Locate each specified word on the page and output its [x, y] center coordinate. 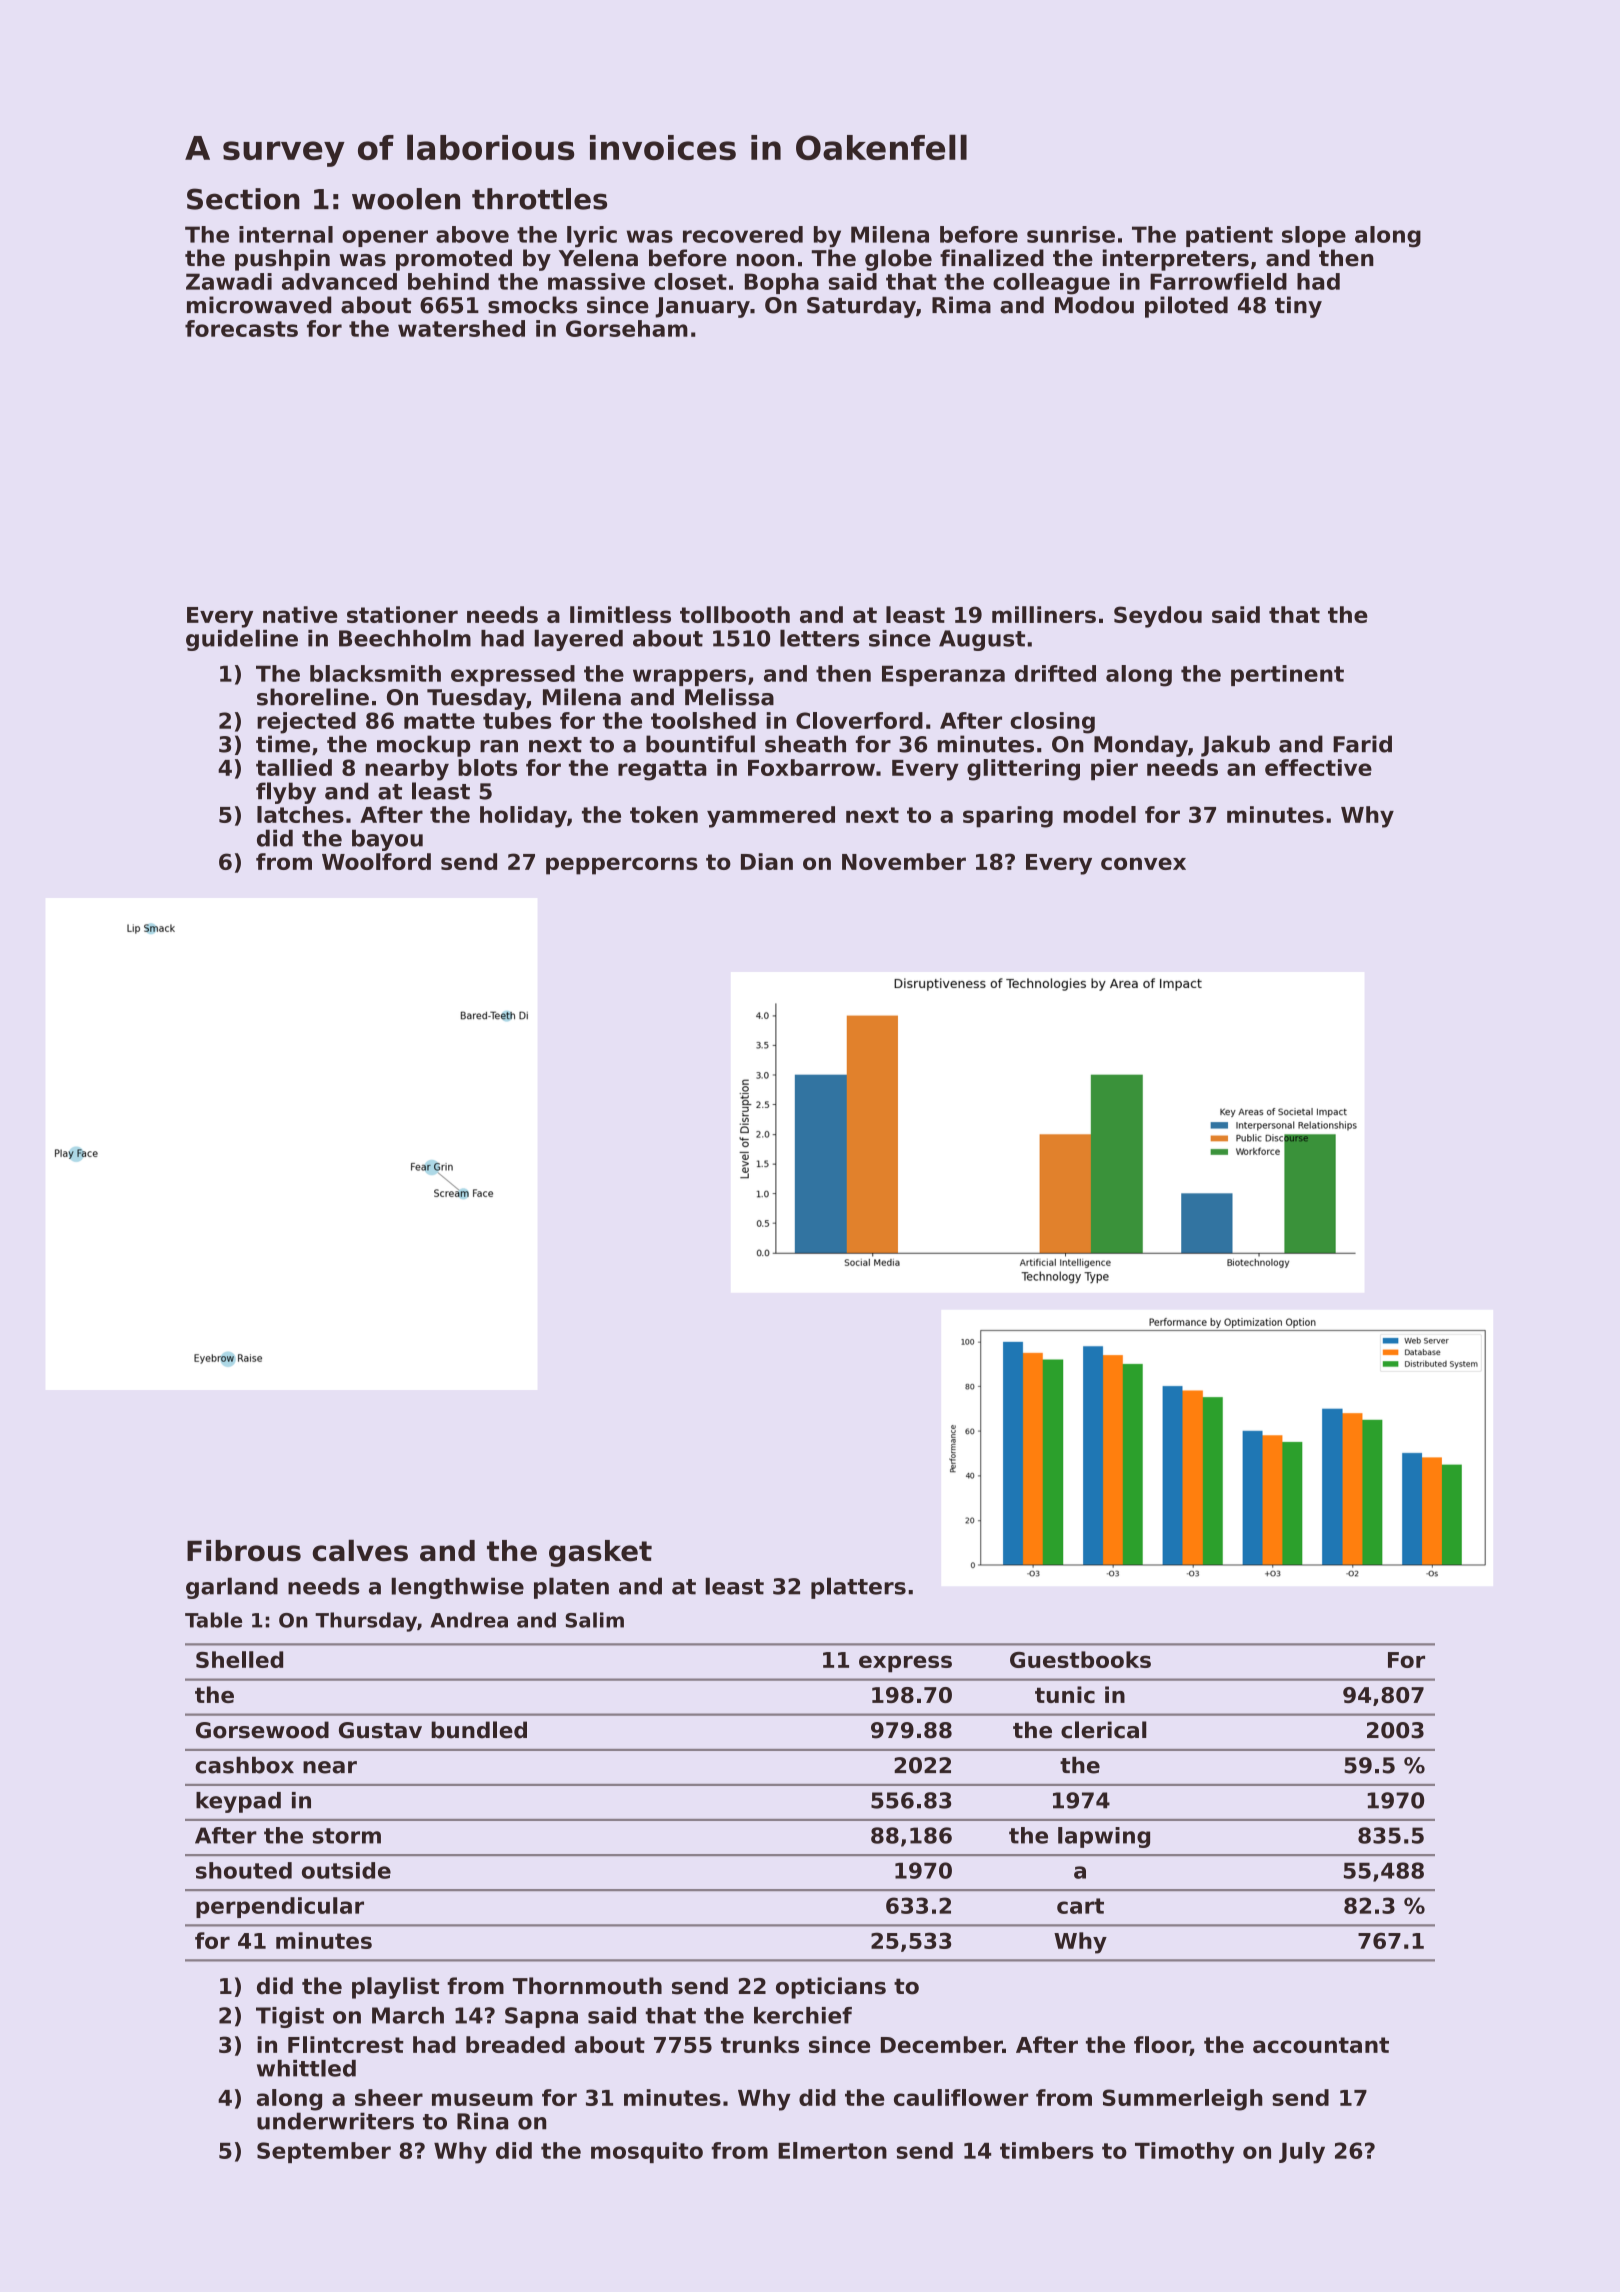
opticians [831, 1988]
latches [300, 814]
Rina [482, 2121]
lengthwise [458, 1588]
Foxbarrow [811, 767]
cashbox [244, 1765]
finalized [992, 258]
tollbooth [735, 614]
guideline [242, 640]
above [472, 234]
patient [1229, 236]
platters [858, 1588]
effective [1318, 767]
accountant [1321, 2045]
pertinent [1287, 675]
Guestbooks [1080, 1659]
